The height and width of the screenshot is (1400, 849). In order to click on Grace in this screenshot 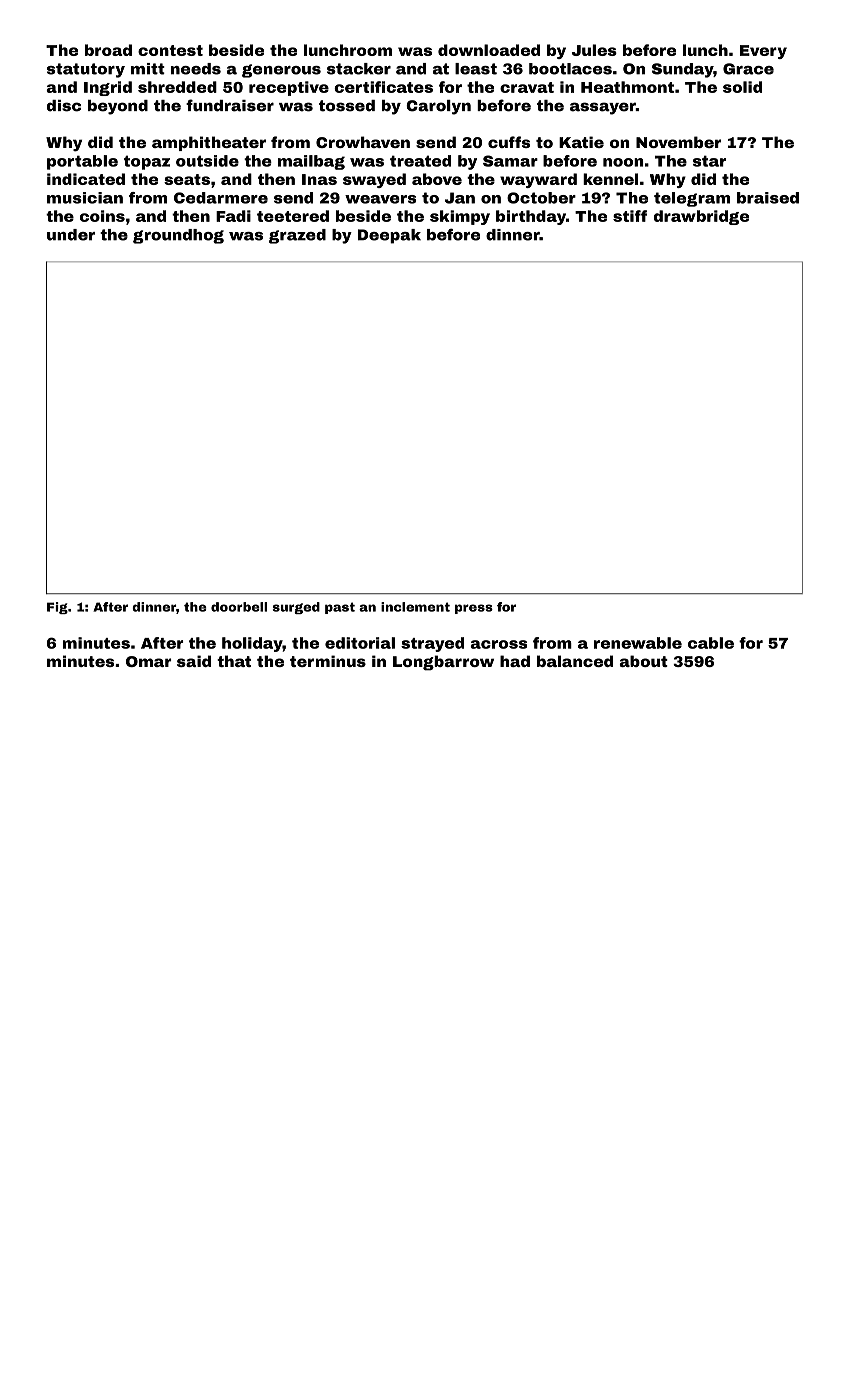, I will do `click(748, 69)`.
